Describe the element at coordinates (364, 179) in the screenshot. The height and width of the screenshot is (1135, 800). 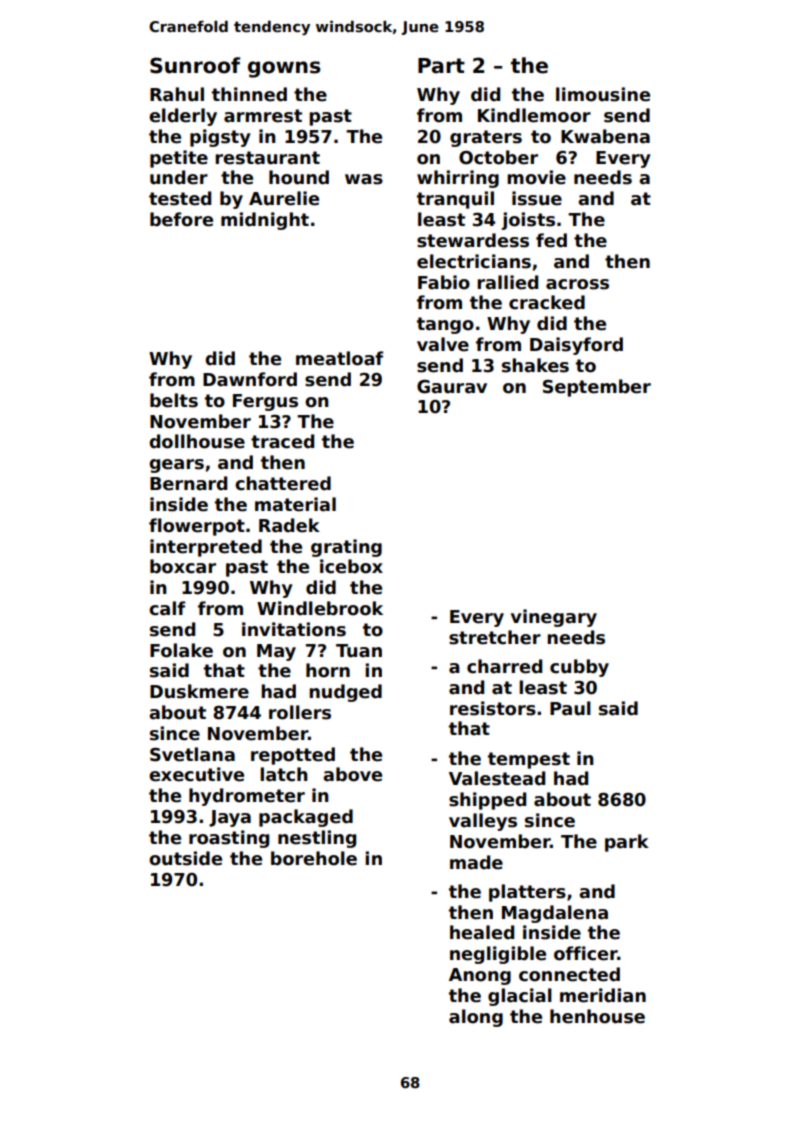
I see `was` at that location.
